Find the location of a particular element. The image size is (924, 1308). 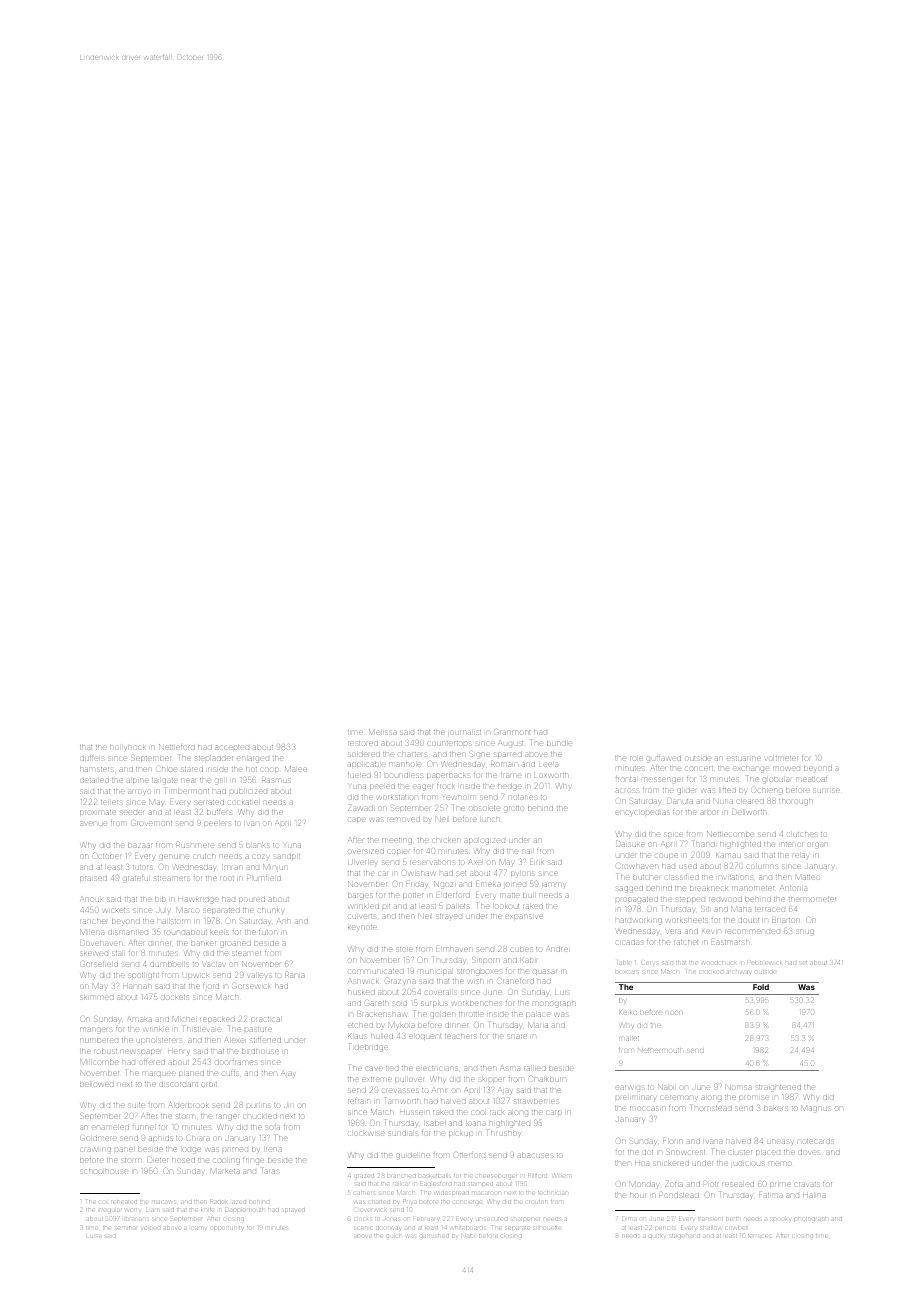

restored is located at coordinates (363, 743).
